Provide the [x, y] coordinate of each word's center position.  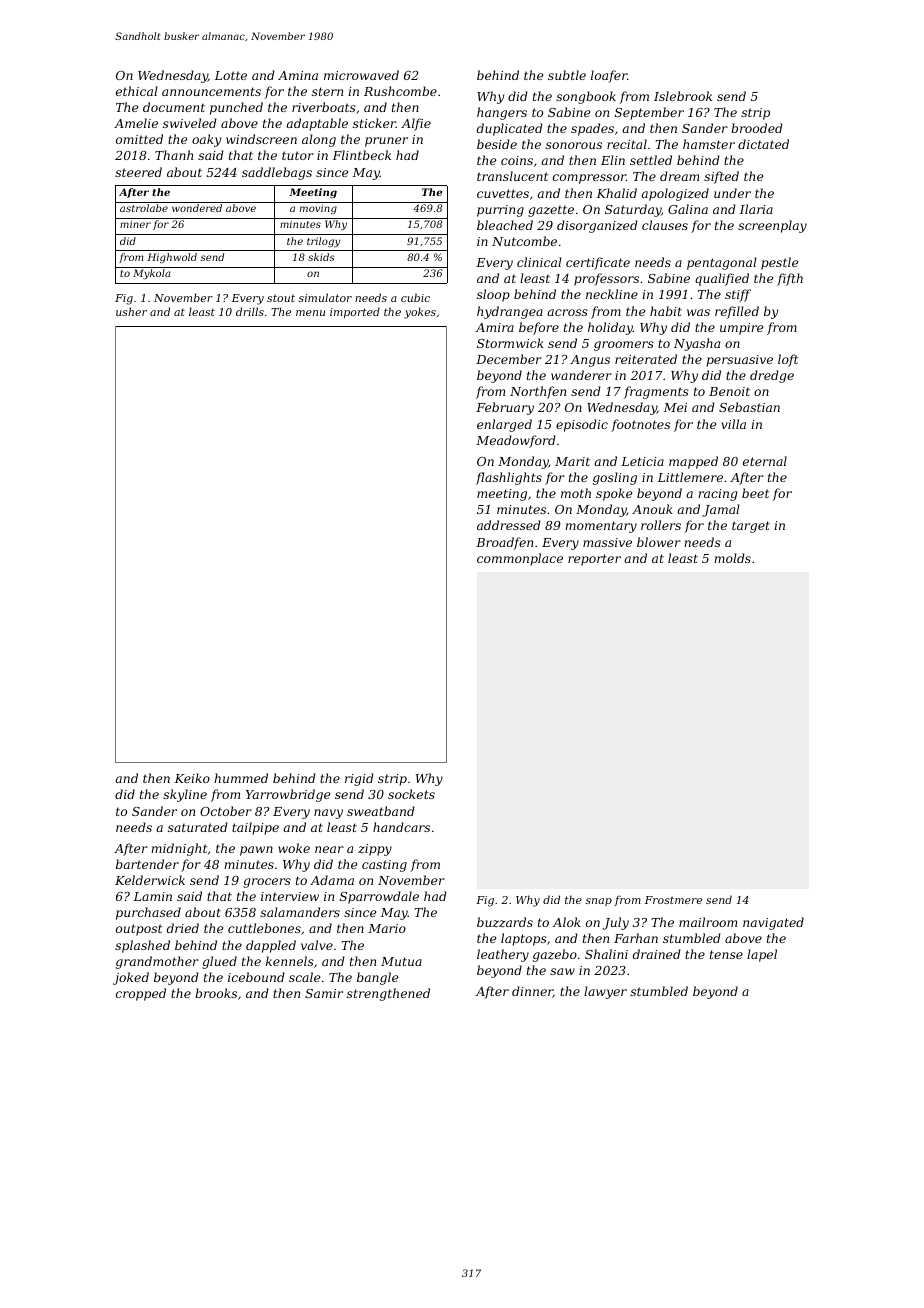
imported [355, 312]
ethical [137, 91]
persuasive [739, 361]
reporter [594, 560]
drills [250, 311]
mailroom [708, 922]
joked [131, 978]
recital [627, 144]
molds [732, 558]
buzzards [505, 922]
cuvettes [503, 193]
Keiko [192, 778]
